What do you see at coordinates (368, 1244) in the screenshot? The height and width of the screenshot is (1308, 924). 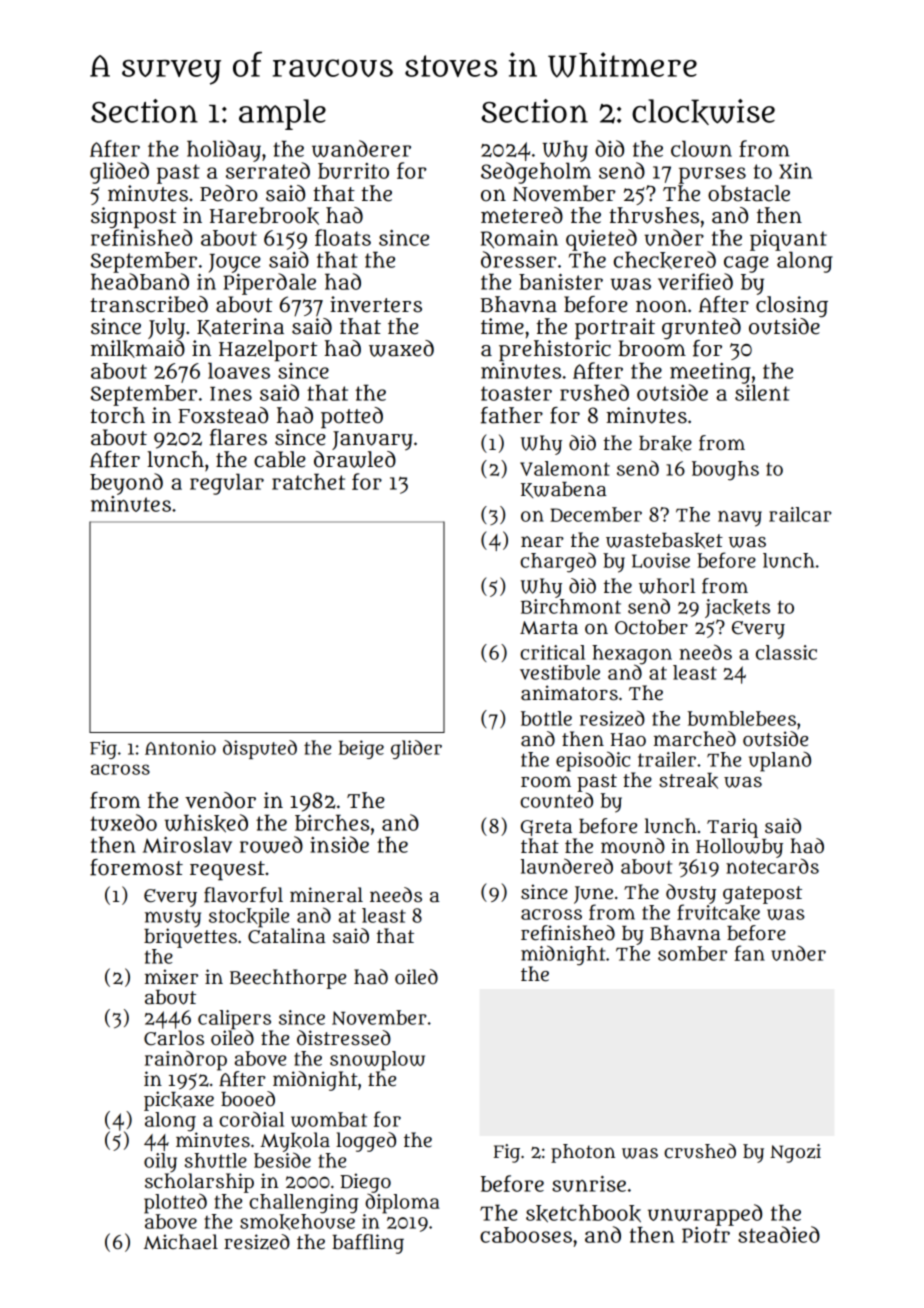 I see `baffling` at bounding box center [368, 1244].
